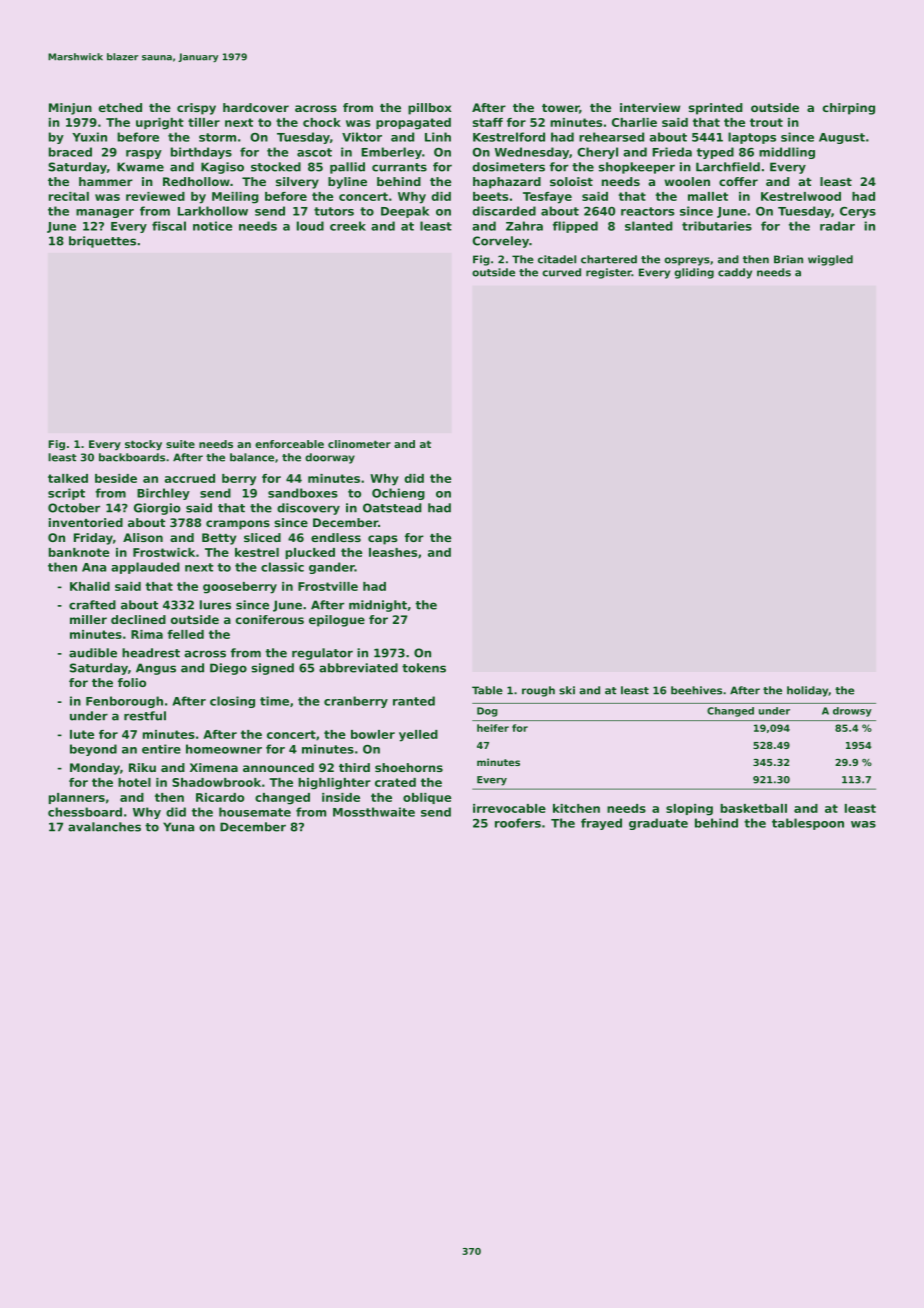  I want to click on notice, so click(212, 226).
